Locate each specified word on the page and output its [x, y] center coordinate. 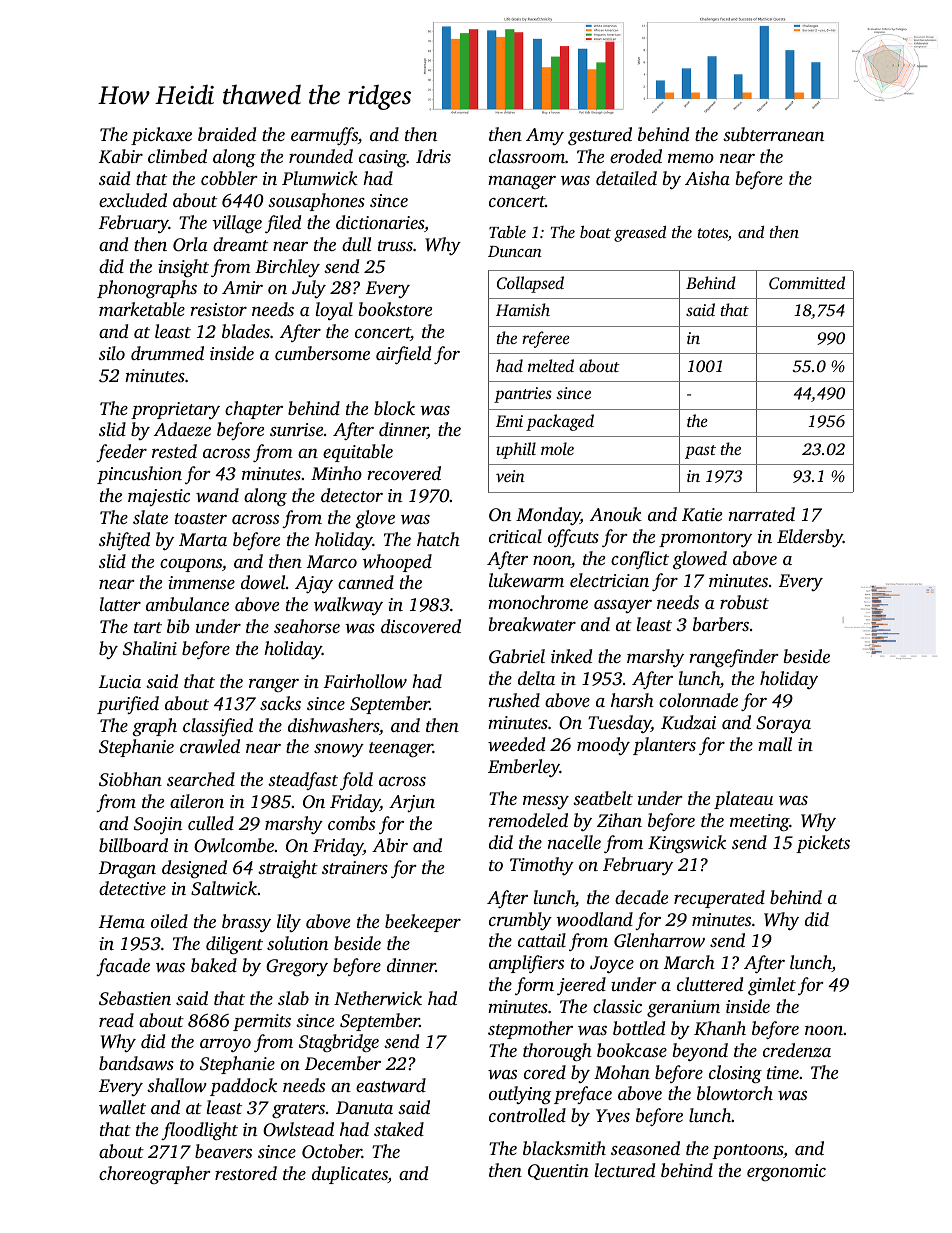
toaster [201, 518]
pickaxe [161, 136]
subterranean [773, 134]
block [394, 408]
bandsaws [136, 1063]
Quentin [558, 1172]
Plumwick [320, 178]
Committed [807, 282]
